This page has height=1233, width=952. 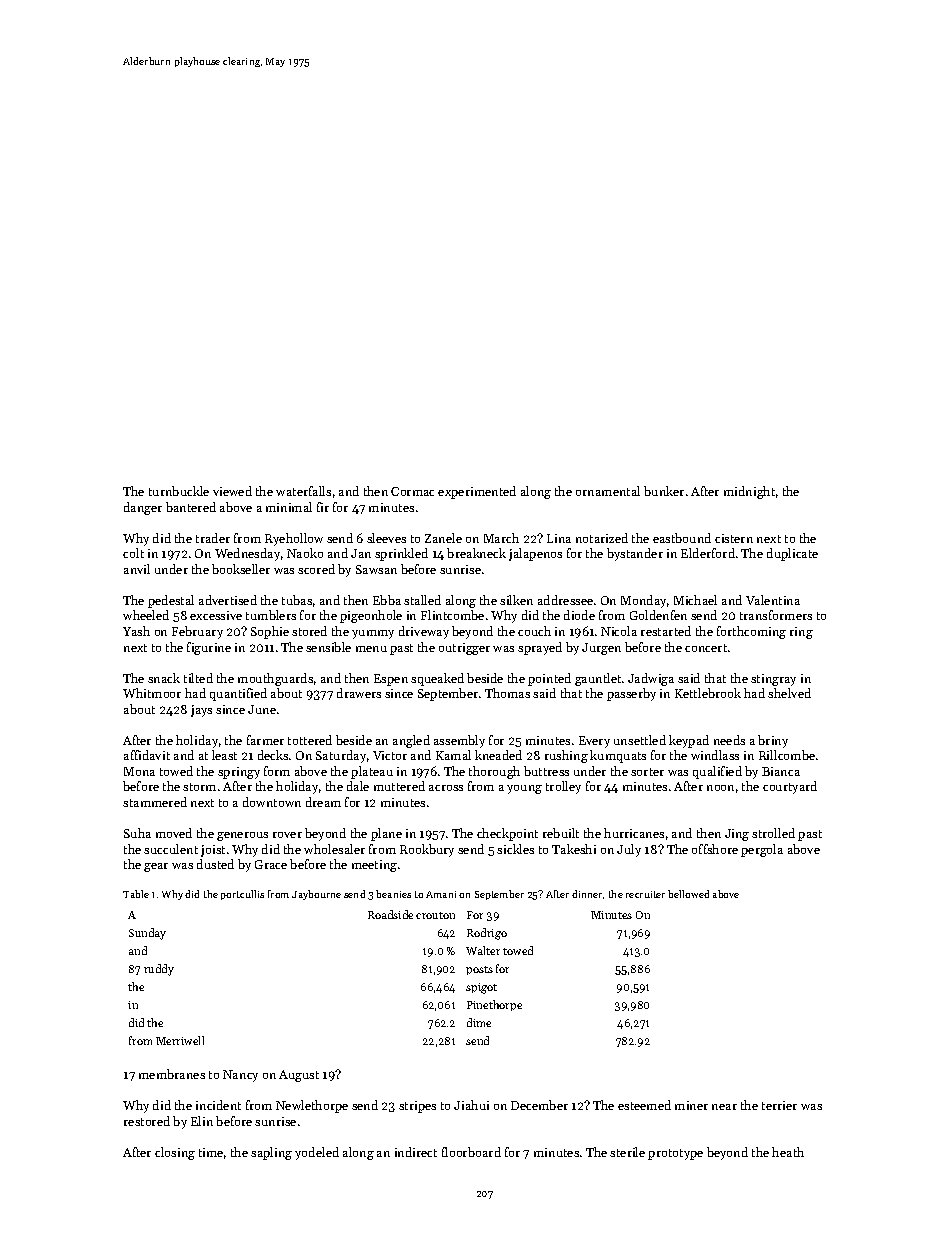 I want to click on Sophie, so click(x=270, y=632).
